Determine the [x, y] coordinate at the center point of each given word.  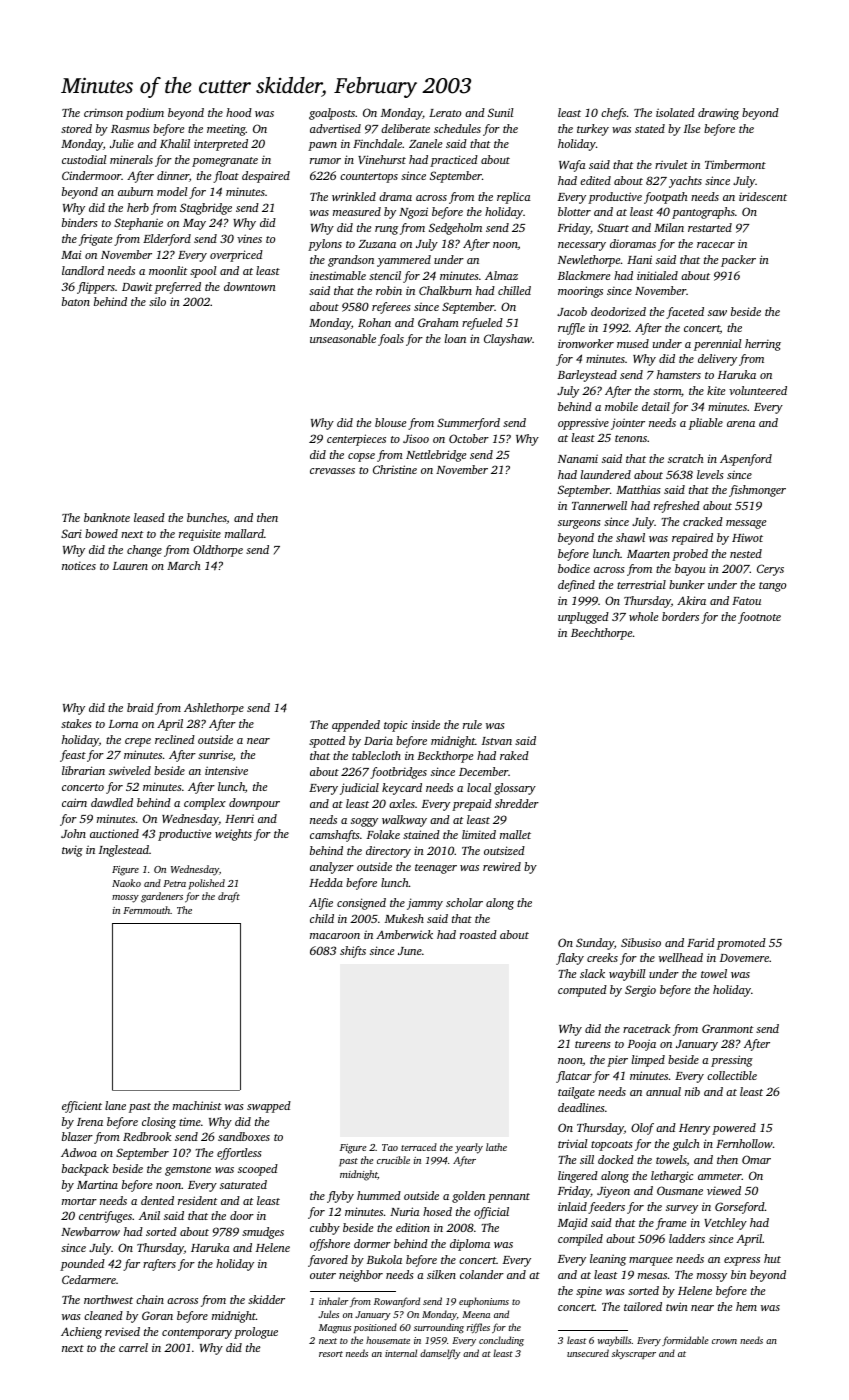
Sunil [501, 112]
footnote [759, 618]
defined [576, 586]
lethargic [672, 1177]
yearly [469, 1148]
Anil [149, 1215]
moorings [580, 292]
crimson [103, 113]
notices [79, 566]
